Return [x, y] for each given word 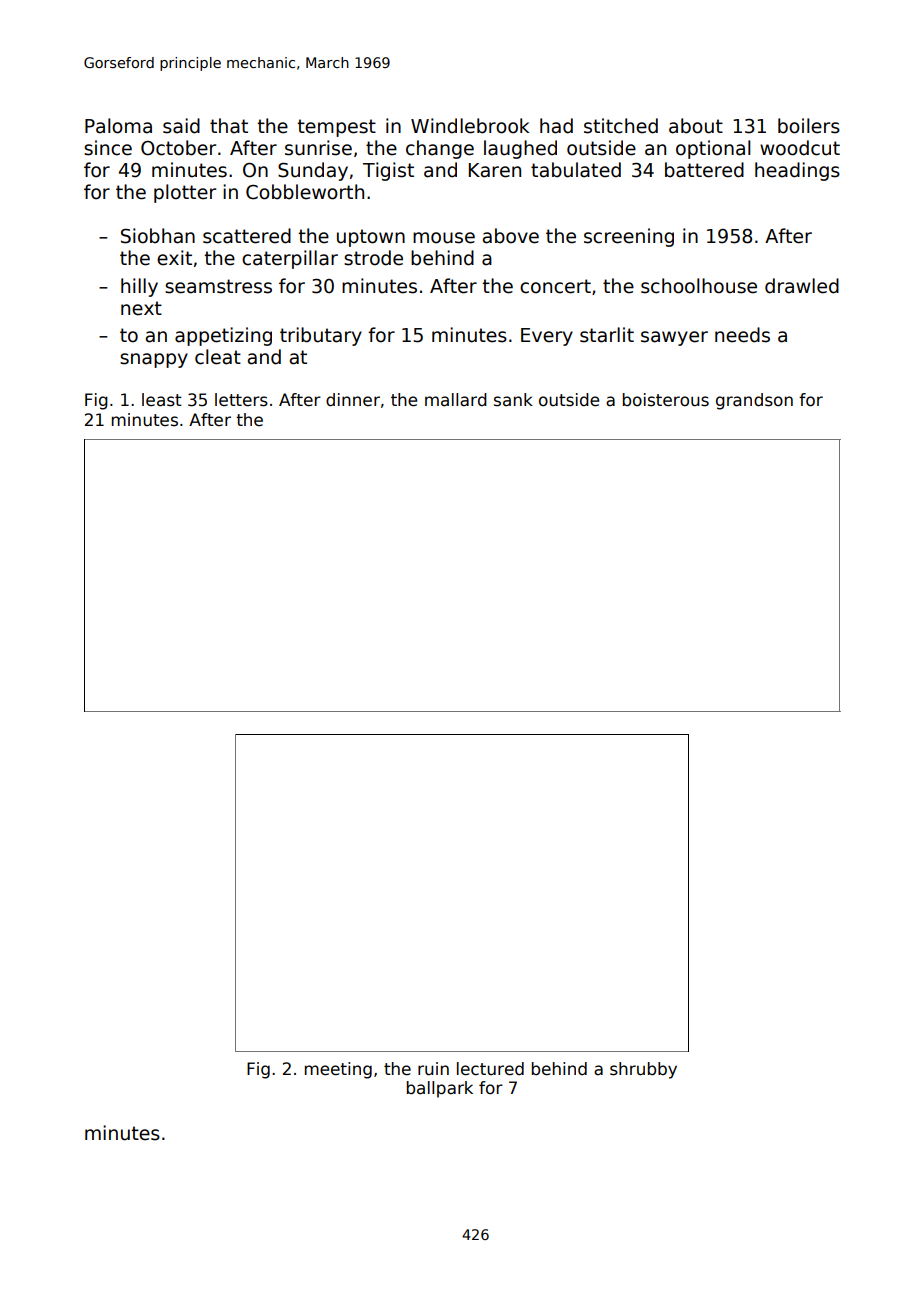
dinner [353, 400]
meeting [338, 1070]
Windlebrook [470, 126]
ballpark [440, 1089]
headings [797, 171]
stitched [621, 126]
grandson [754, 401]
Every [547, 337]
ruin [433, 1069]
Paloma [118, 126]
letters [241, 400]
